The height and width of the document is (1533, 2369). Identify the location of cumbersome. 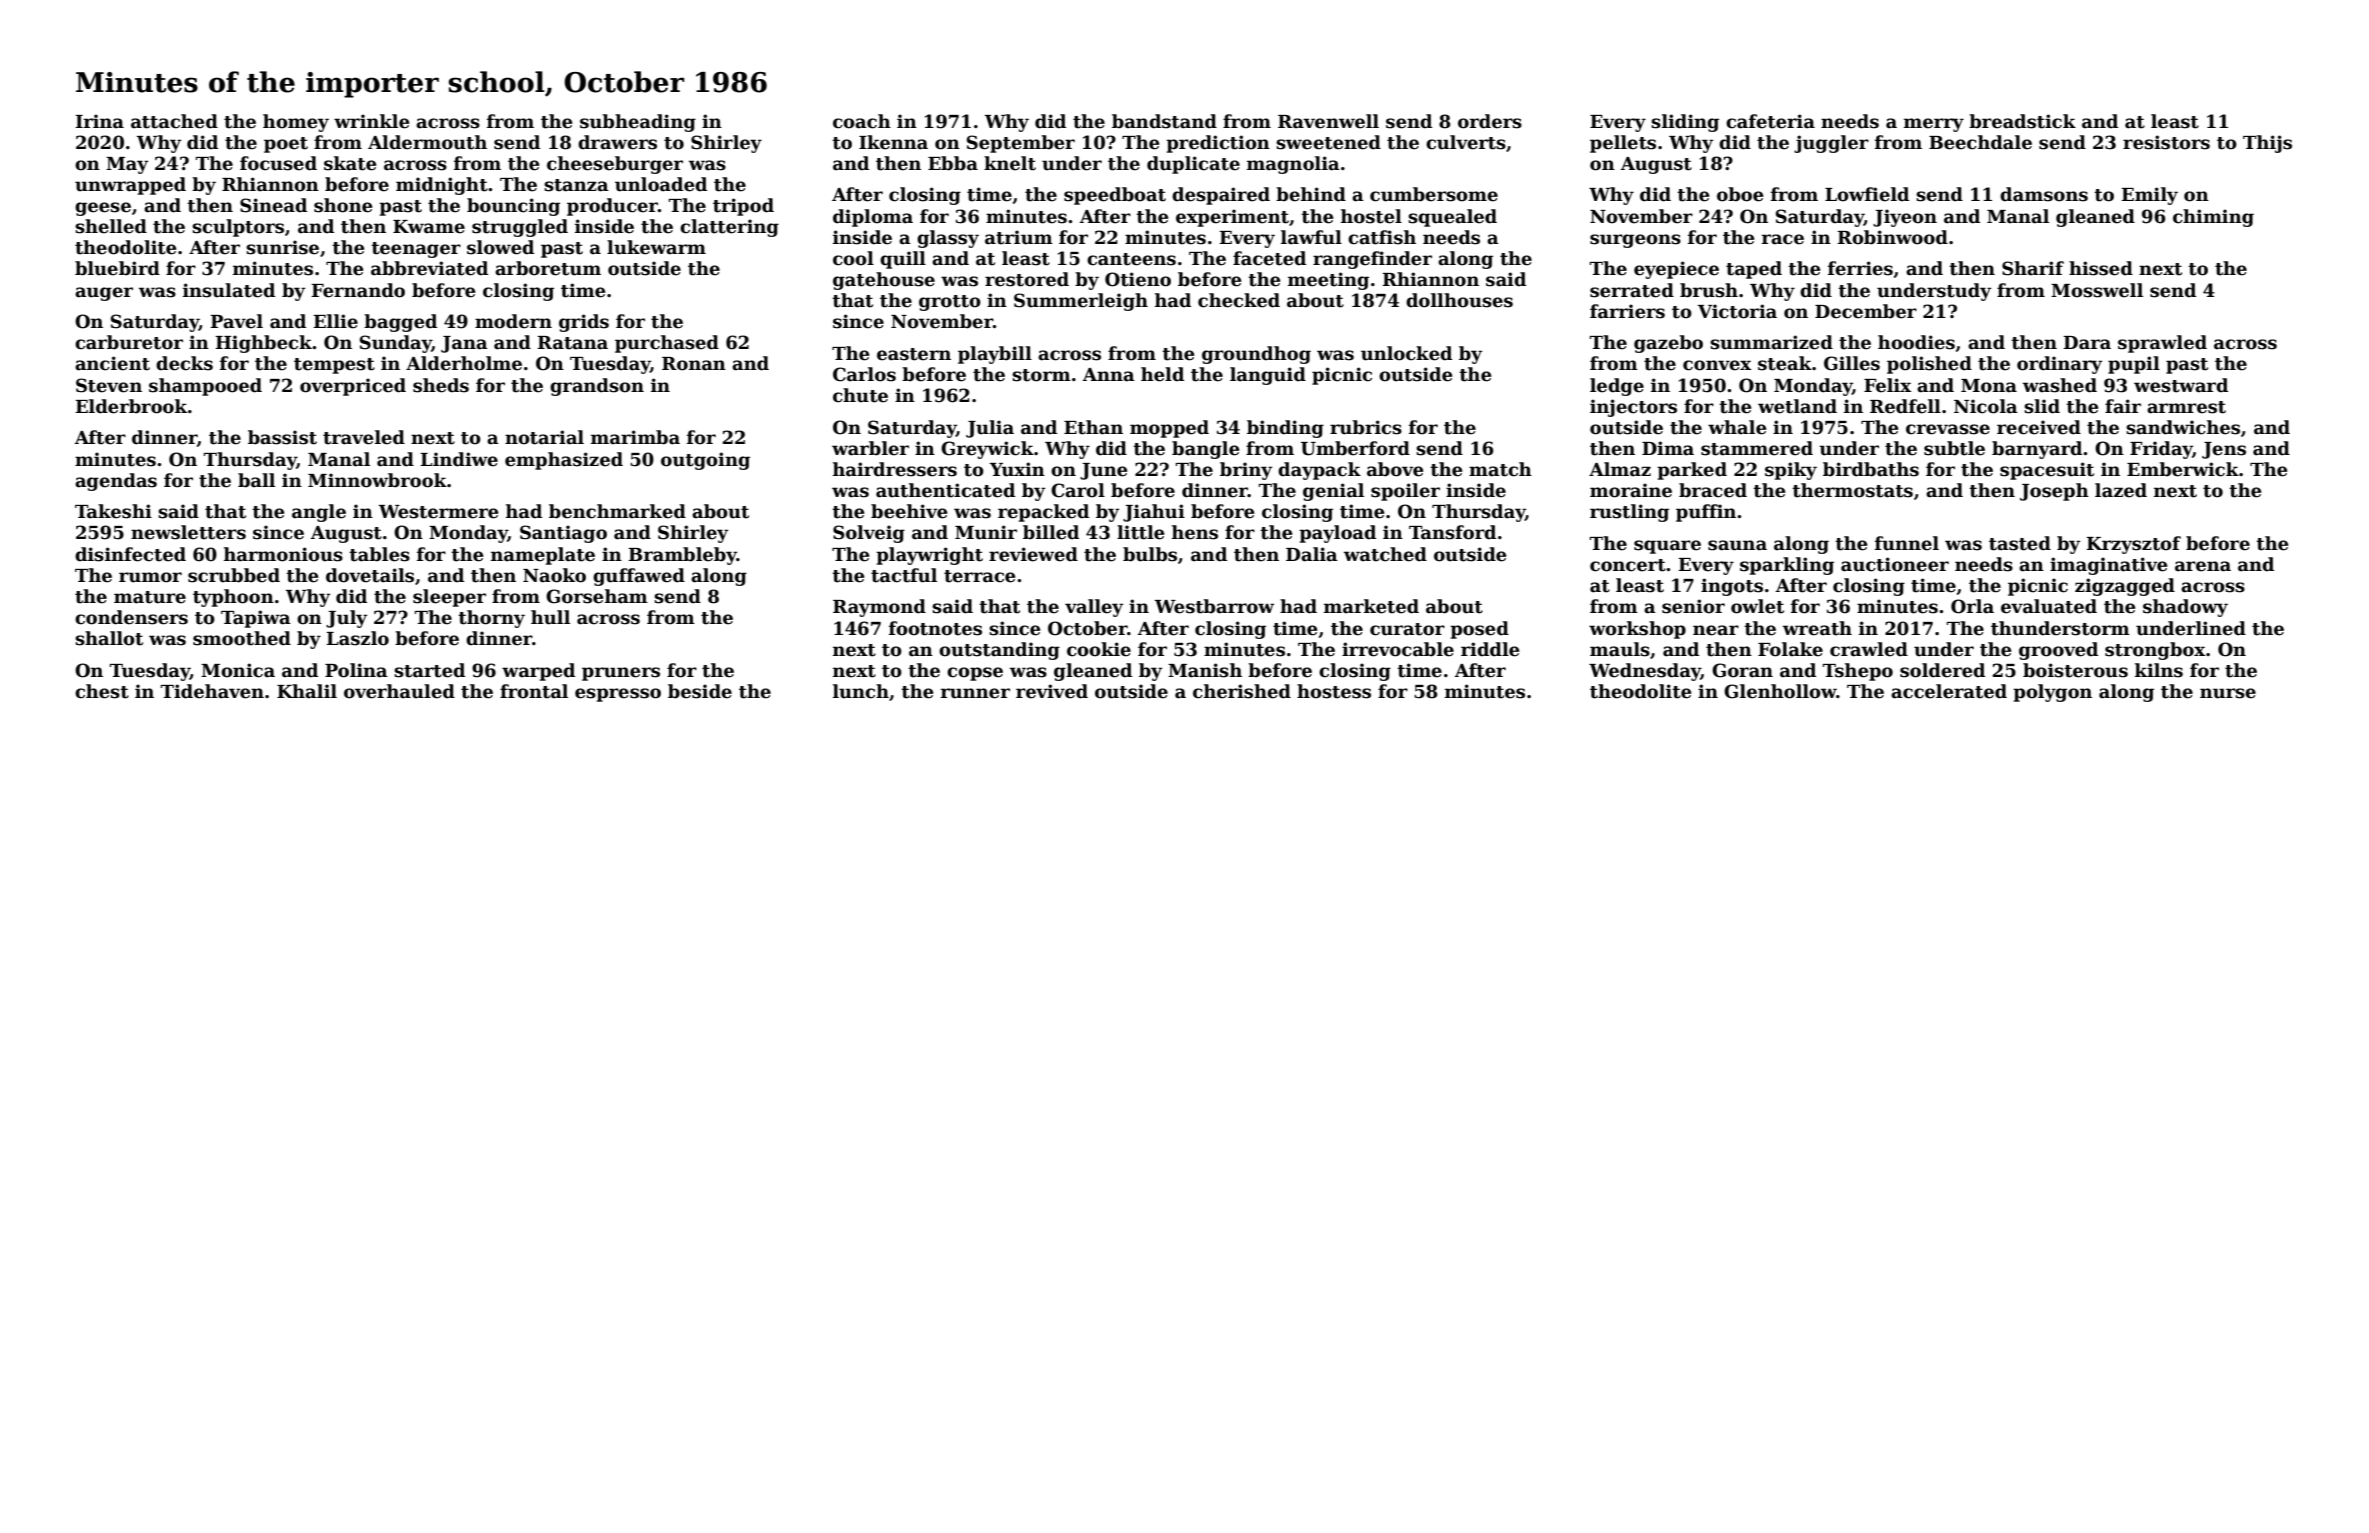
(1434, 194).
